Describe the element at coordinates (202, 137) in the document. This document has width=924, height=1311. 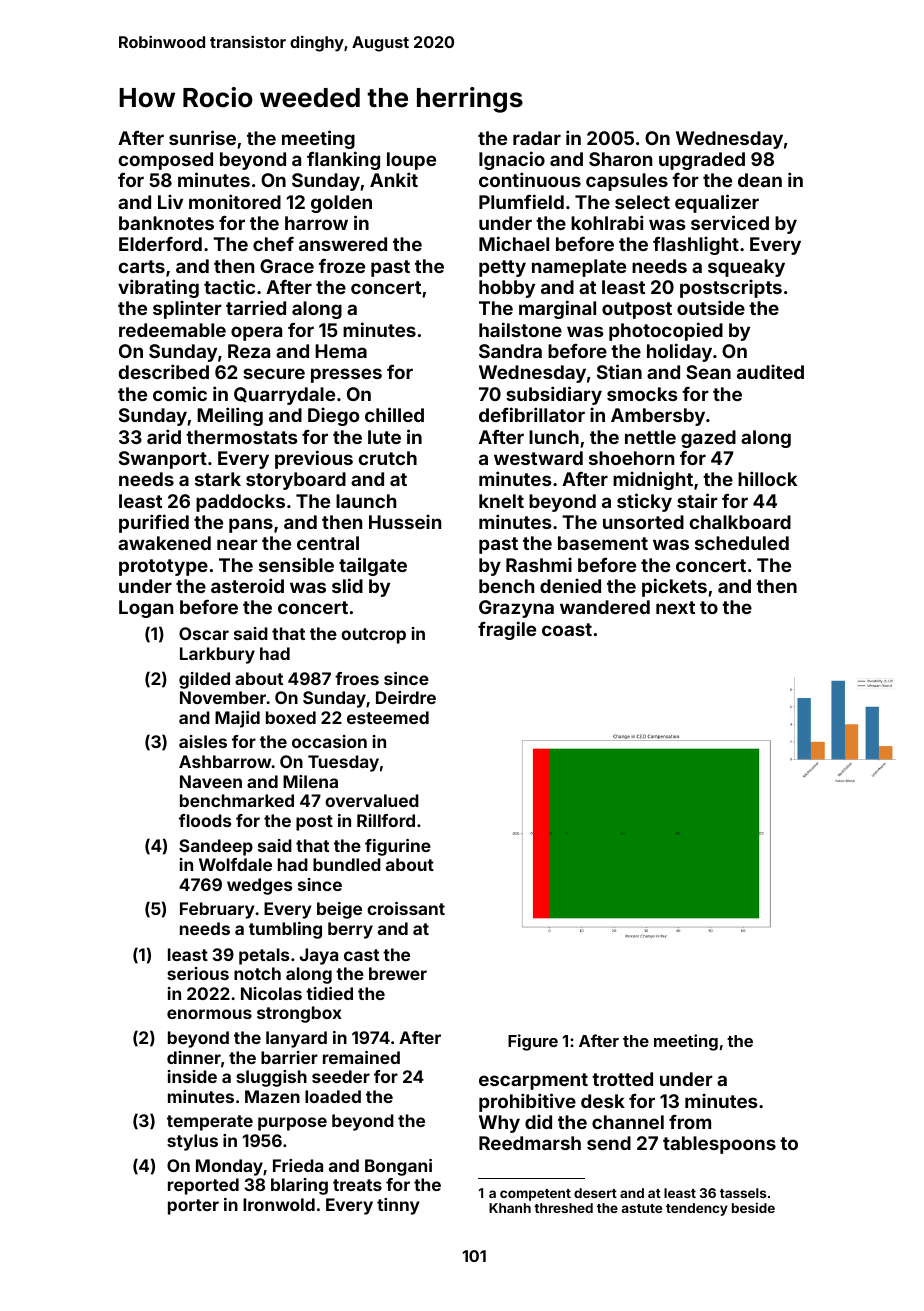
I see `sunrise` at that location.
